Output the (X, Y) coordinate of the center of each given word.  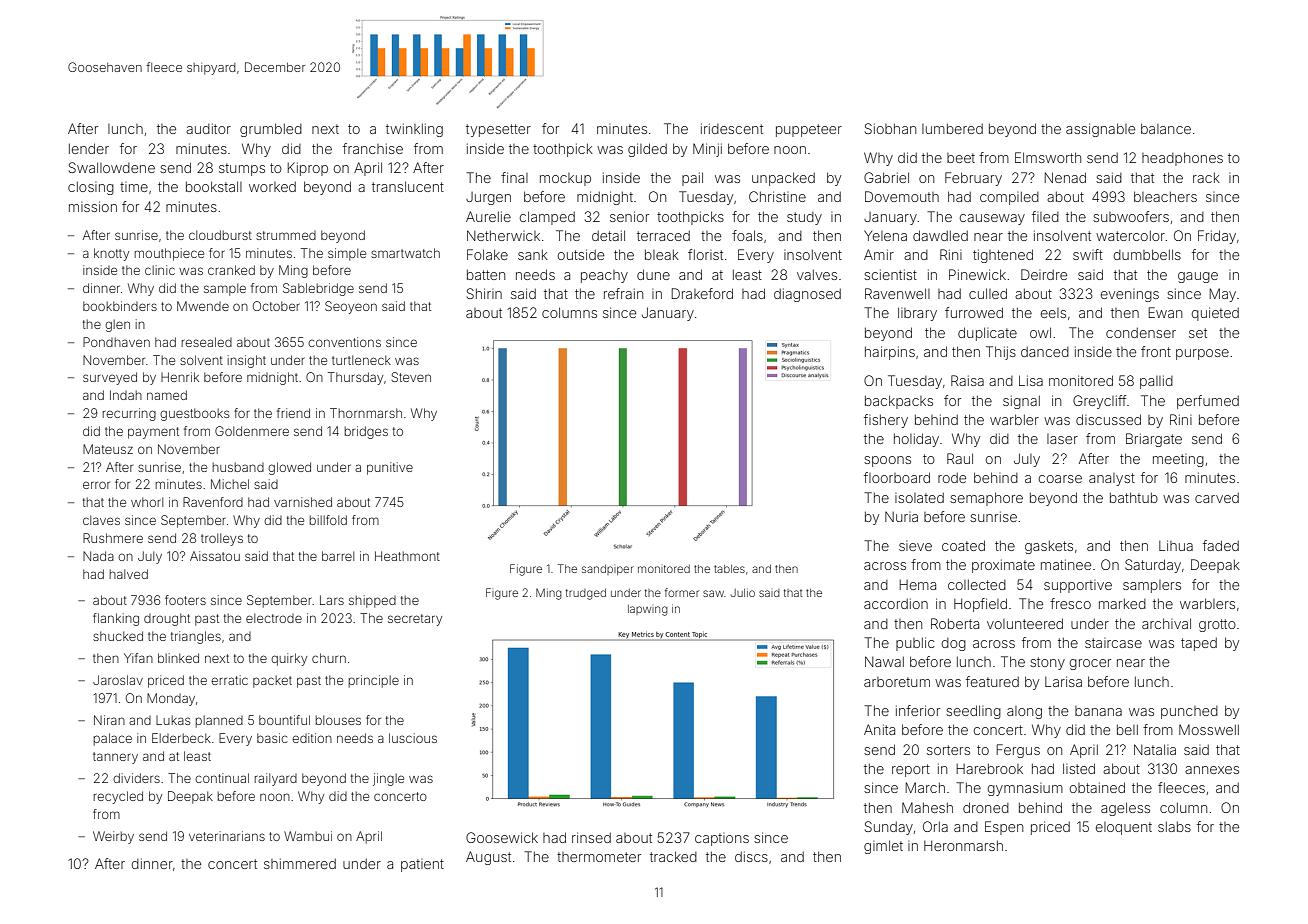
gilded (647, 150)
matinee (1066, 564)
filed (1045, 216)
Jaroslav (118, 680)
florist (705, 254)
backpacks (899, 402)
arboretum (897, 682)
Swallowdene (112, 167)
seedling (973, 712)
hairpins (890, 353)
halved (129, 574)
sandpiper (608, 570)
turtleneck (361, 360)
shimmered (300, 863)
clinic (160, 270)
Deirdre (1044, 274)
